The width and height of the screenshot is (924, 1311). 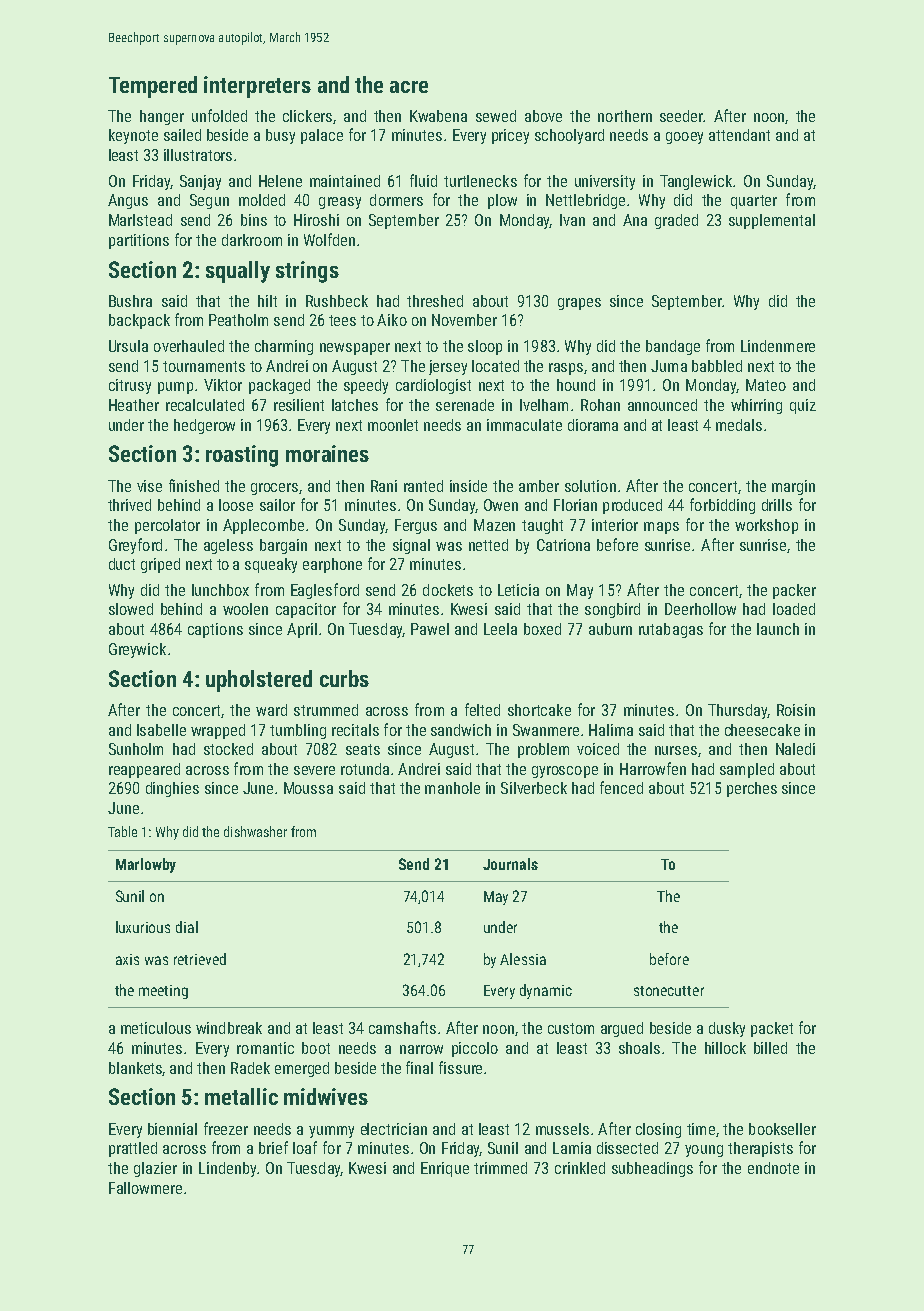 What do you see at coordinates (803, 406) in the screenshot?
I see `quiz` at bounding box center [803, 406].
